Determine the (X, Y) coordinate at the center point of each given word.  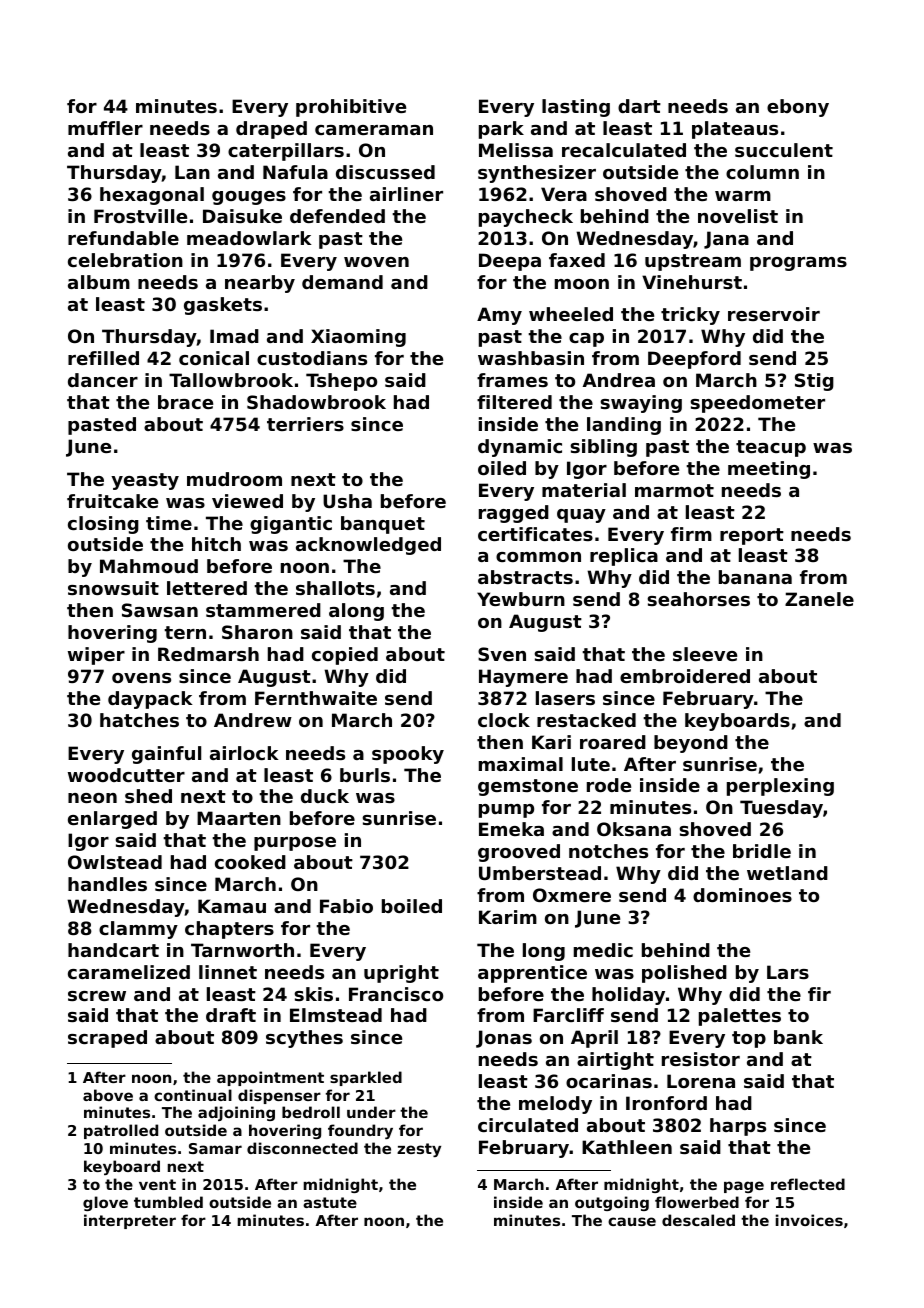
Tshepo (341, 382)
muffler (105, 128)
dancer (103, 380)
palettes (740, 1017)
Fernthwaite (316, 698)
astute (330, 1202)
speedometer (757, 404)
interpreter (130, 1221)
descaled (698, 1220)
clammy (138, 930)
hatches (139, 720)
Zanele (819, 599)
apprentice (532, 974)
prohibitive (351, 108)
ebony (798, 108)
